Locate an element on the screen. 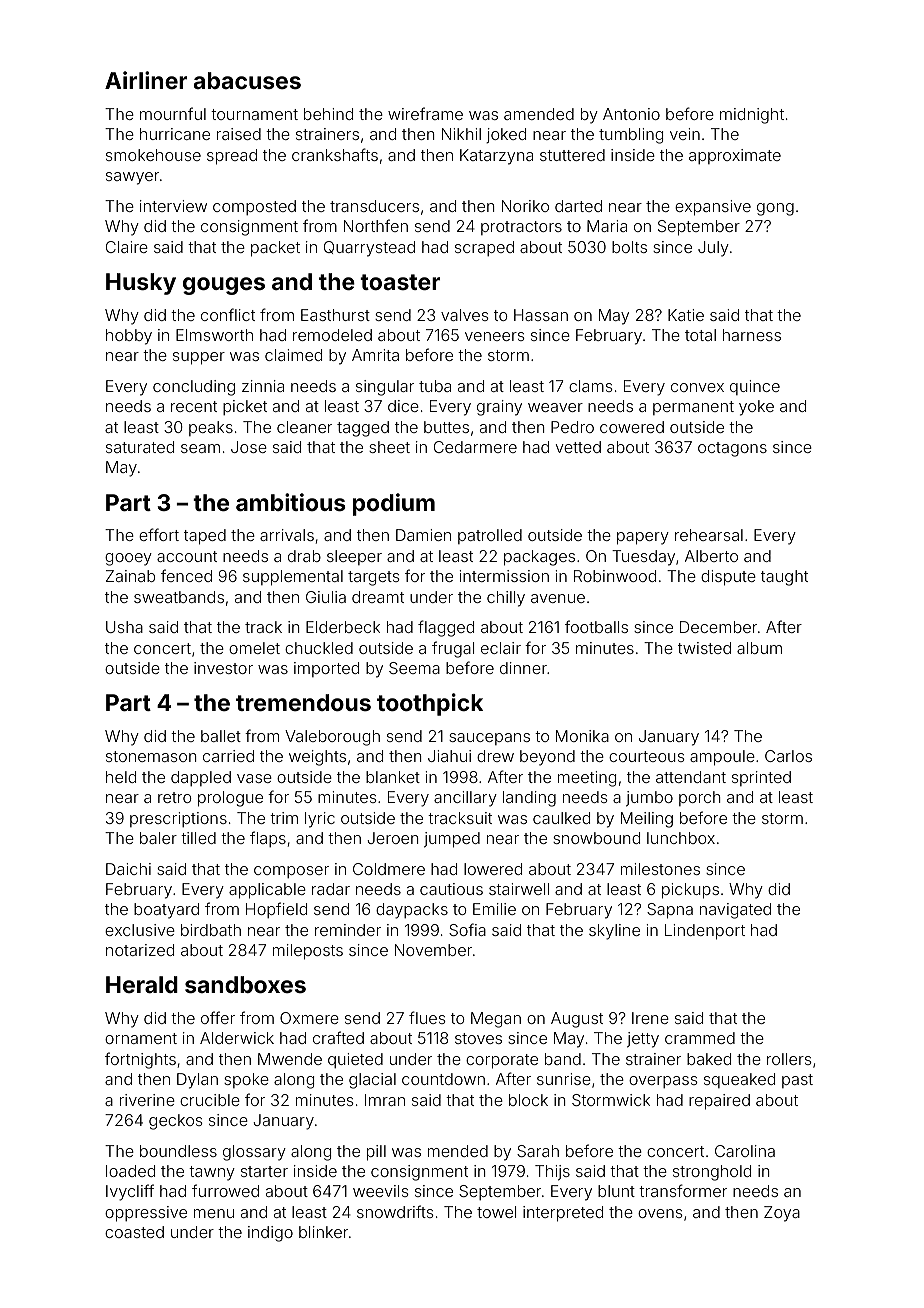 This screenshot has height=1308, width=924. glossary is located at coordinates (254, 1153).
